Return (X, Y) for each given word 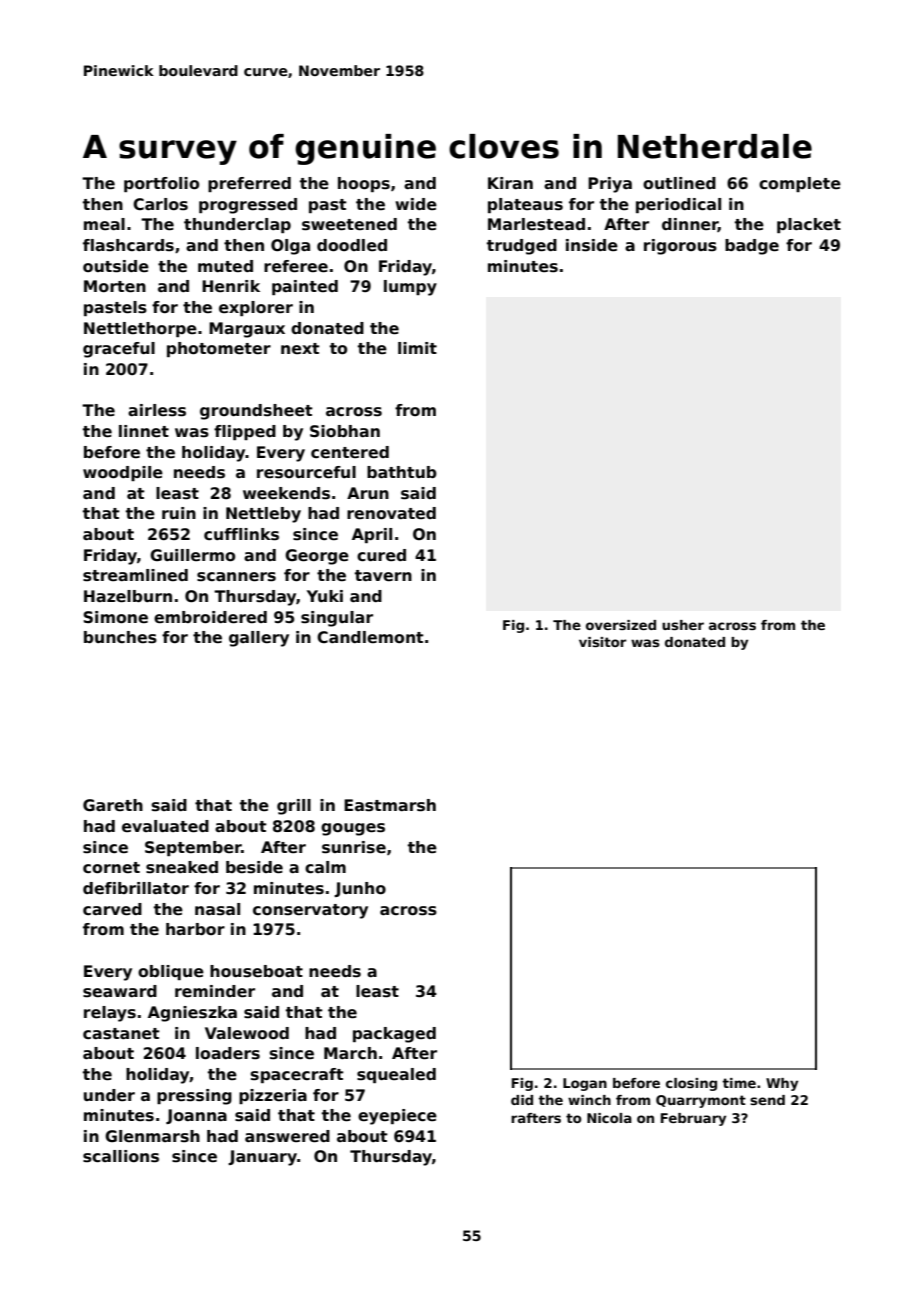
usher (683, 625)
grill (294, 807)
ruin (179, 513)
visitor (602, 642)
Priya (610, 185)
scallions (121, 1156)
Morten (115, 286)
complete (800, 184)
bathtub (402, 472)
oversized (621, 625)
